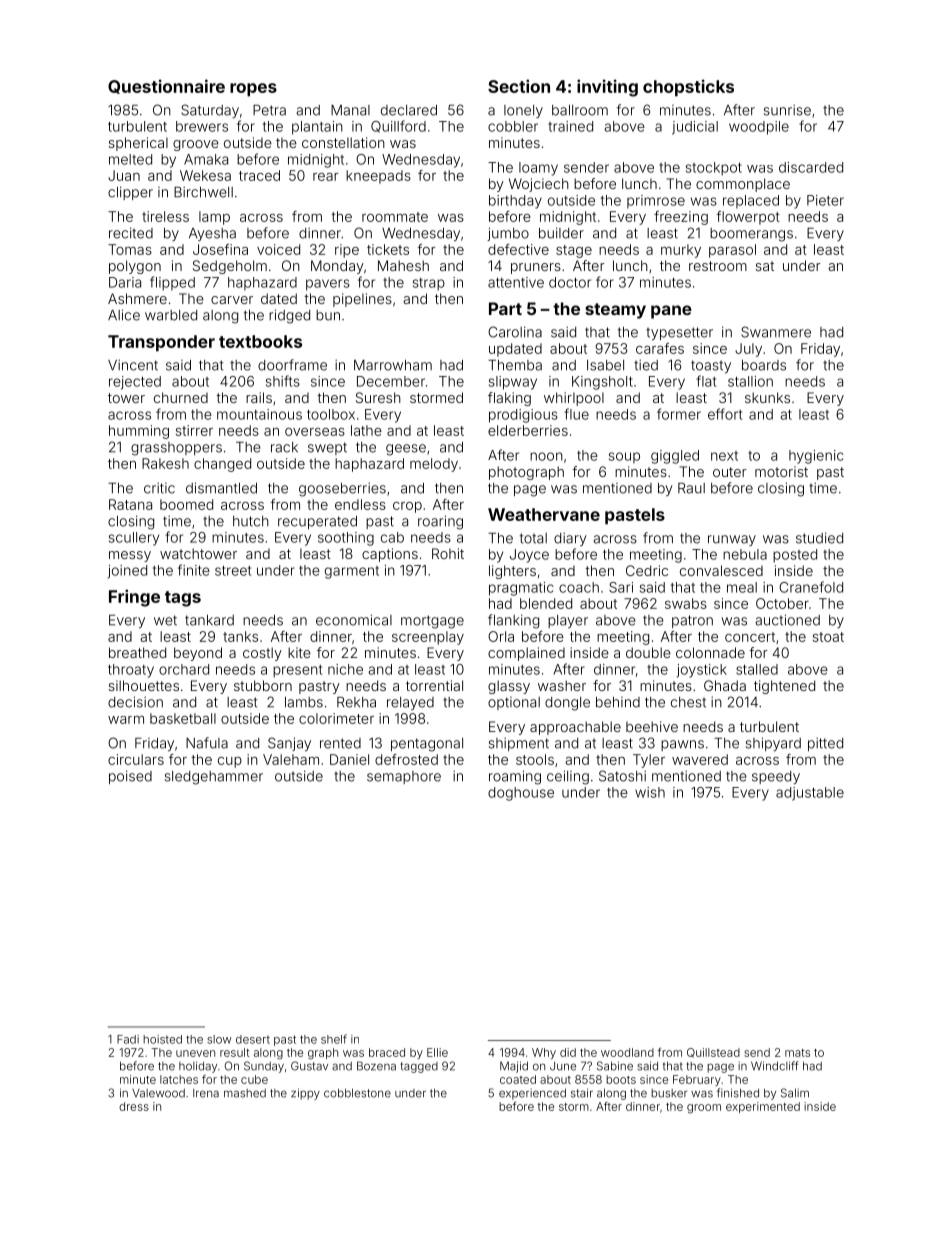 The height and width of the screenshot is (1233, 952). Describe the element at coordinates (795, 556) in the screenshot. I see `posted` at that location.
